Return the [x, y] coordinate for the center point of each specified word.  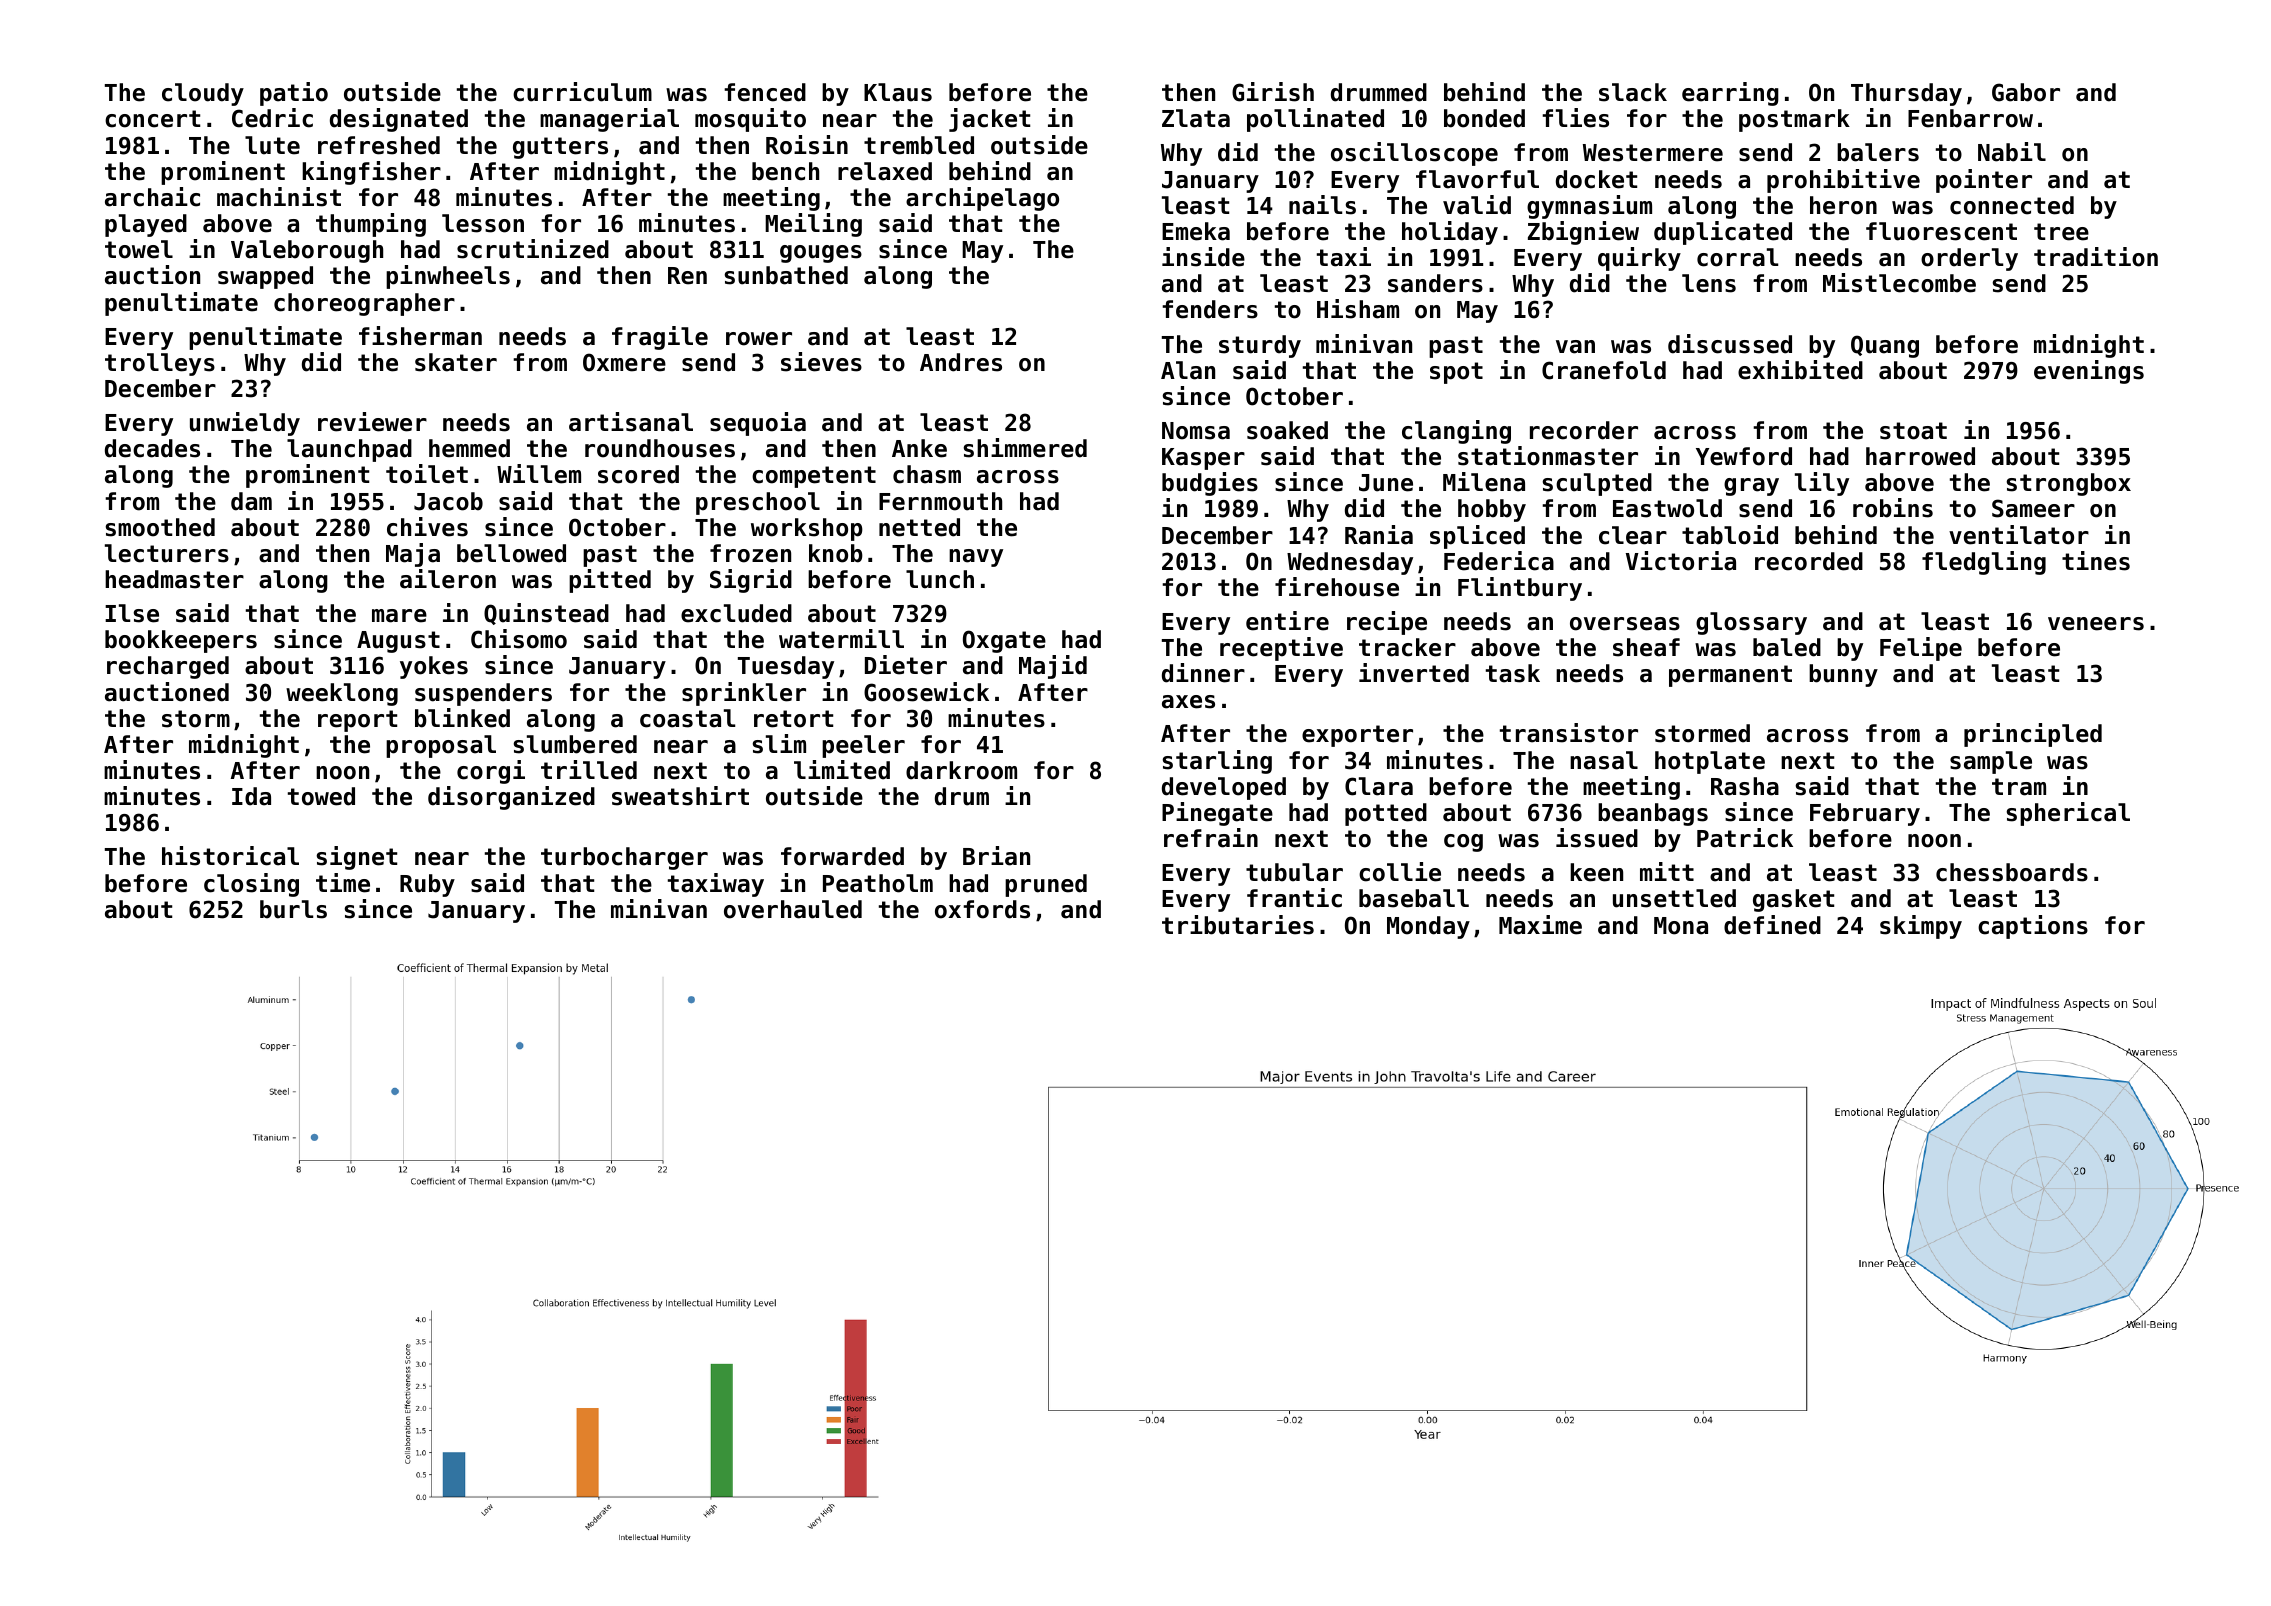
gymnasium [1589, 207]
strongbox [2069, 484]
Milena [1484, 482]
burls [293, 909]
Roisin [807, 145]
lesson [483, 223]
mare [399, 616]
